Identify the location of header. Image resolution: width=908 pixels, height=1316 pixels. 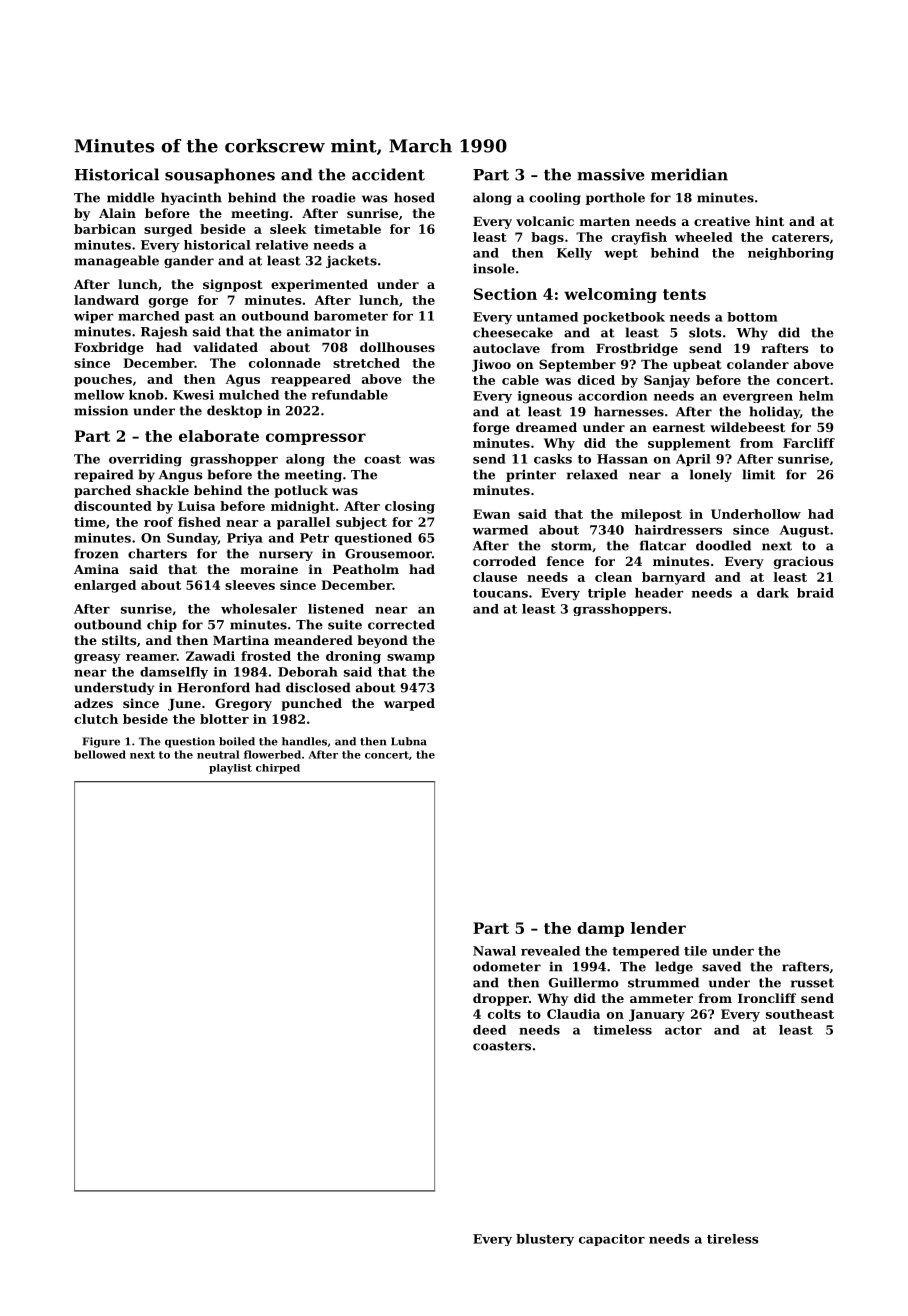
(659, 593).
